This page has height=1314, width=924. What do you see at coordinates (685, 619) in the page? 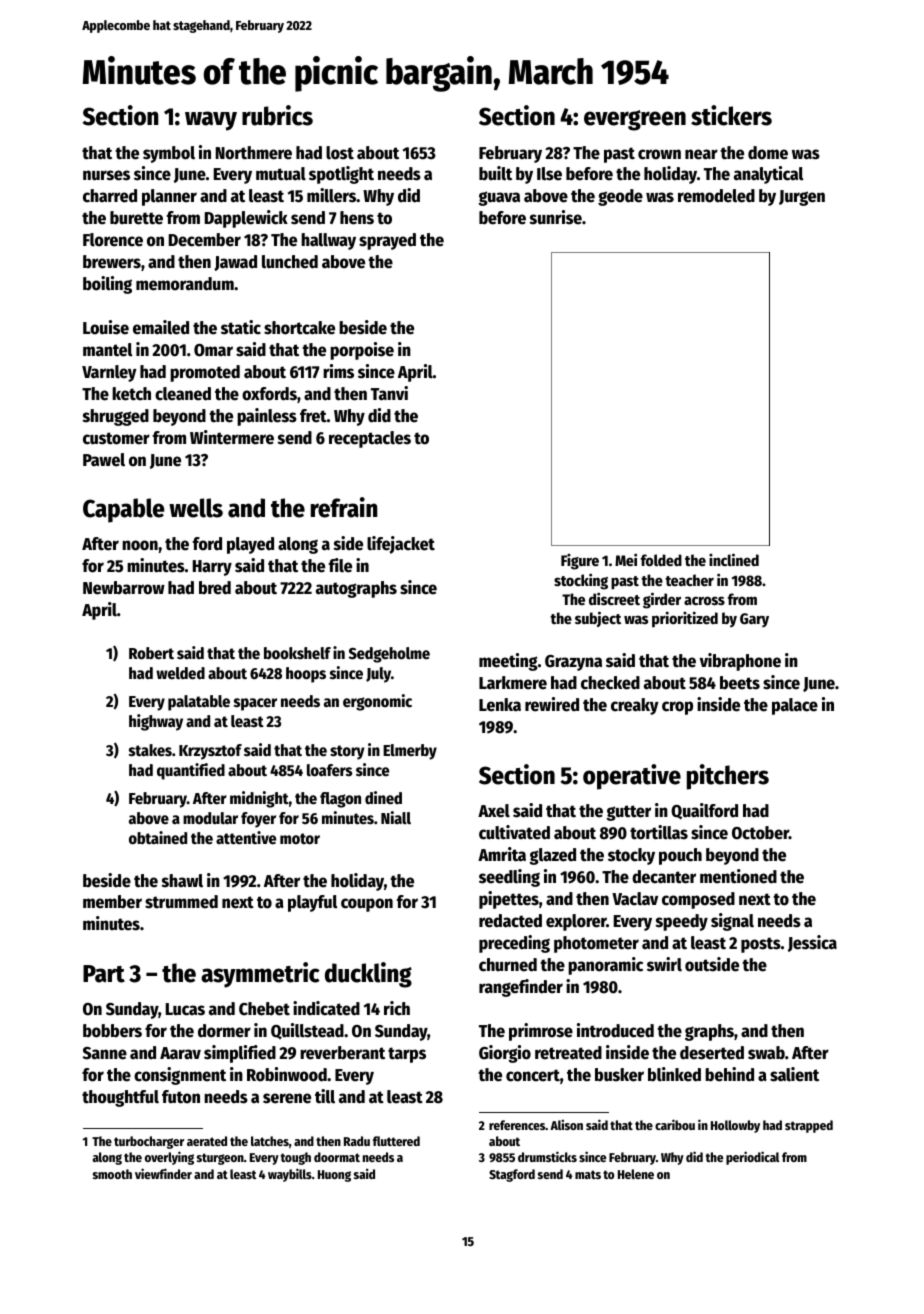
I see `prioritized` at bounding box center [685, 619].
